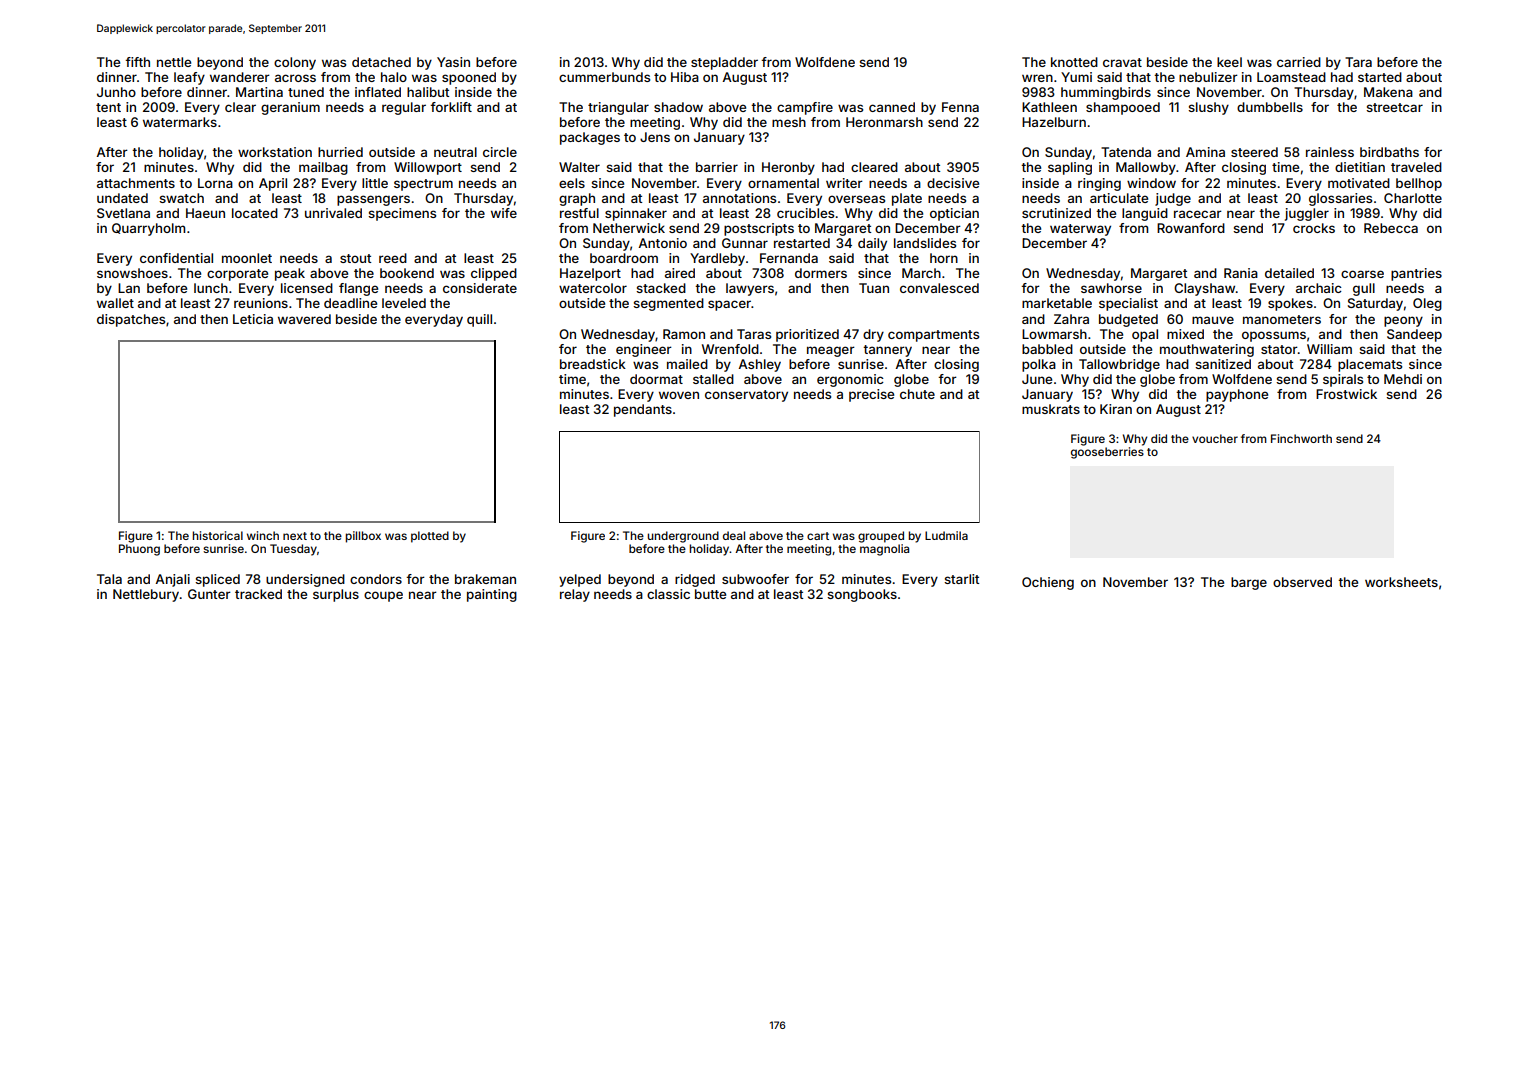 This screenshot has width=1539, height=1088. I want to click on Tatenda, so click(1126, 152).
